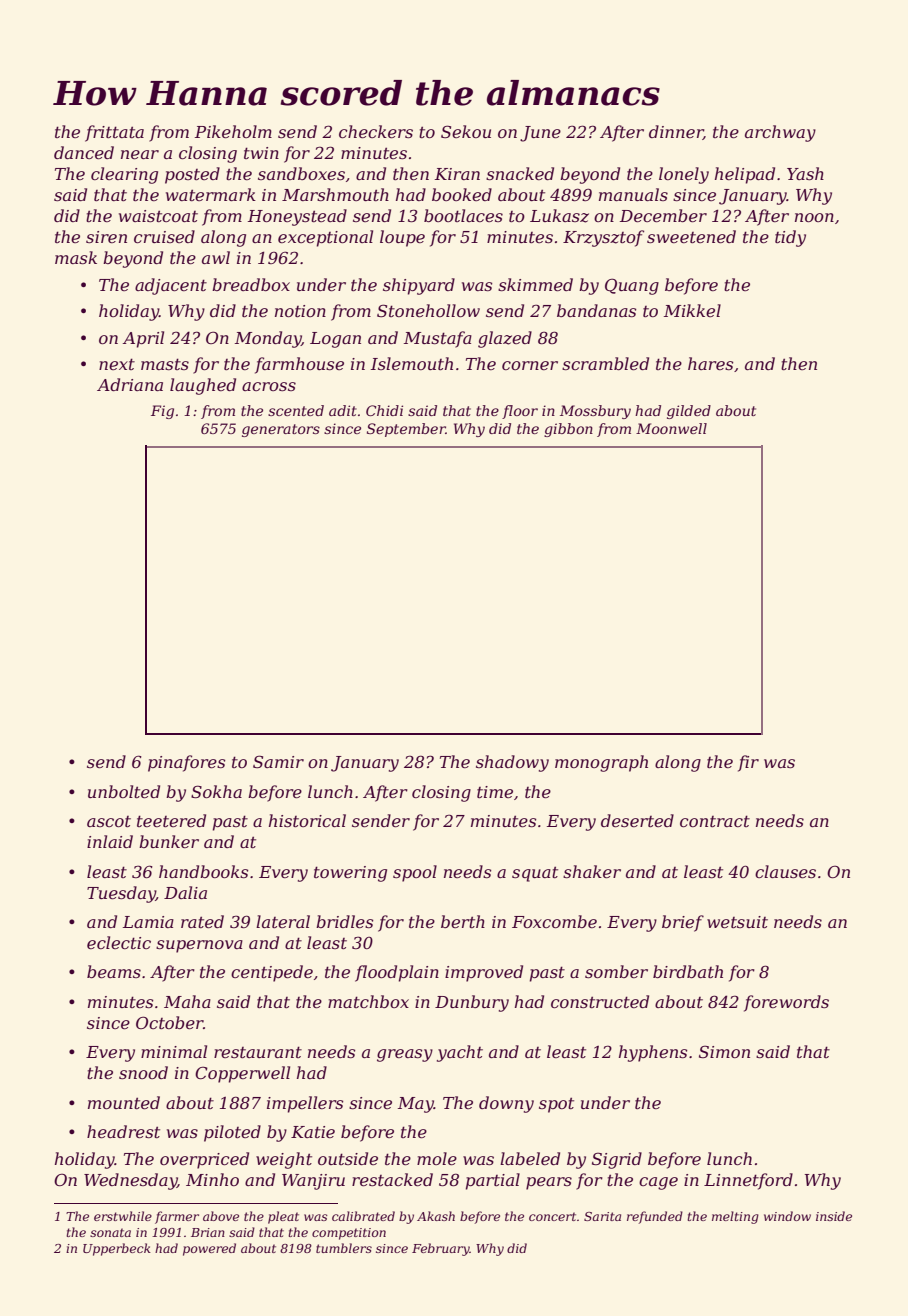 This screenshot has height=1316, width=908. I want to click on historical, so click(307, 820).
